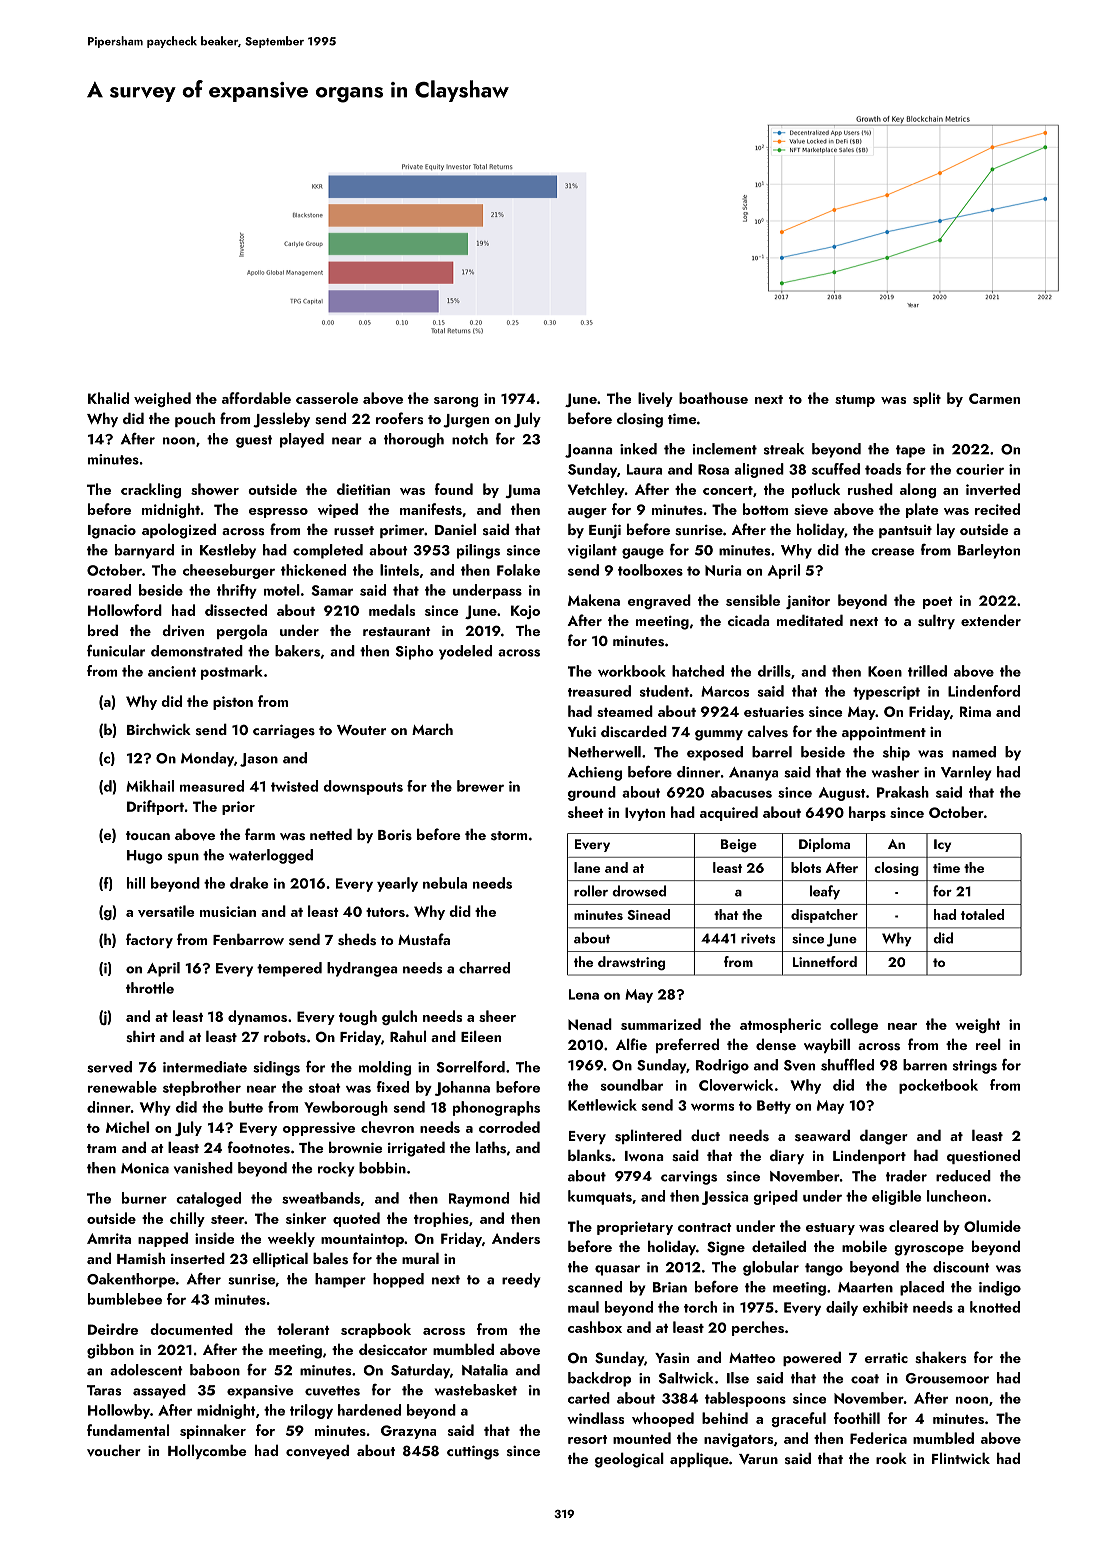 This document has width=1108, height=1567. Describe the element at coordinates (638, 449) in the document. I see `inked` at that location.
